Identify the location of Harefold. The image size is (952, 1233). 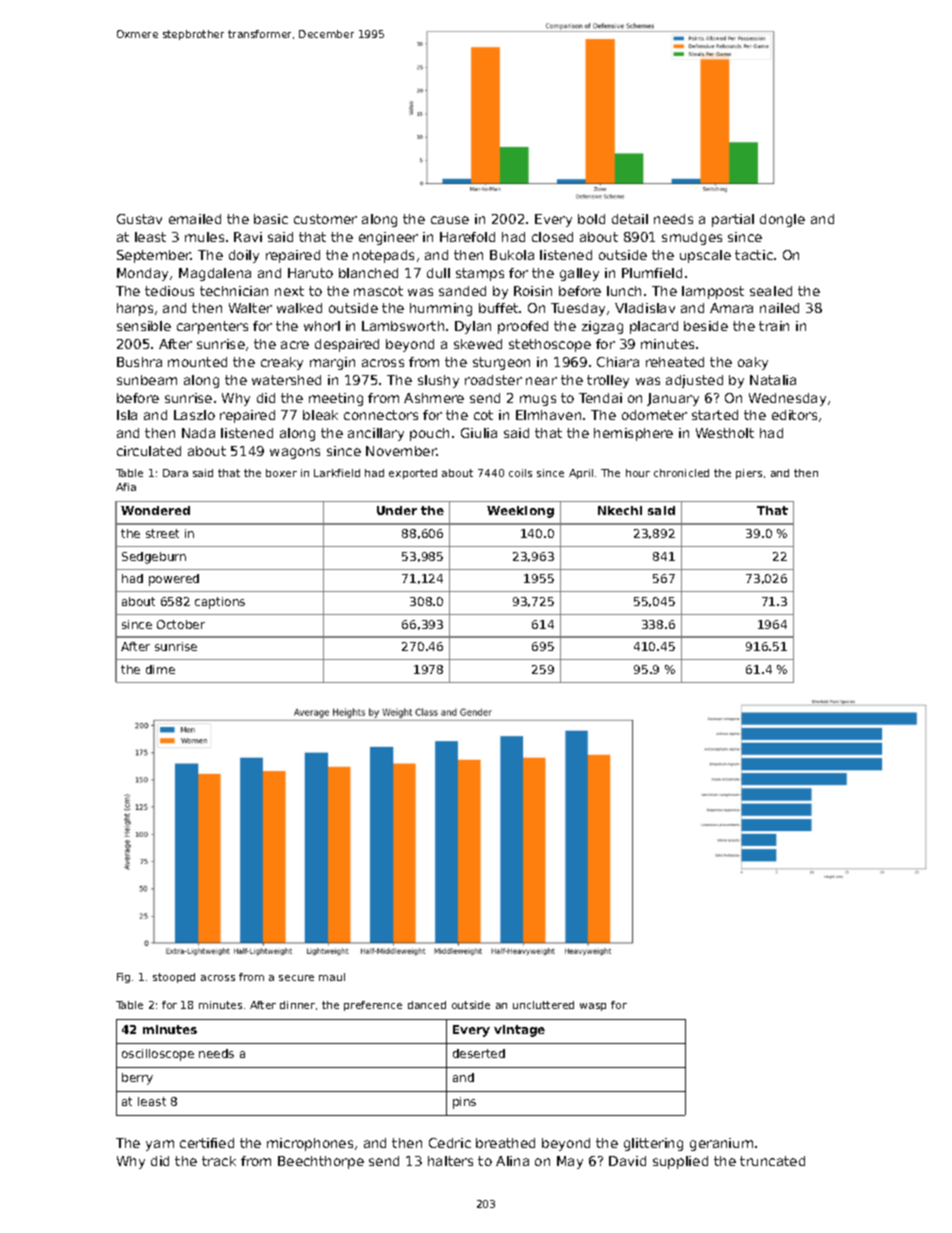
(467, 237).
